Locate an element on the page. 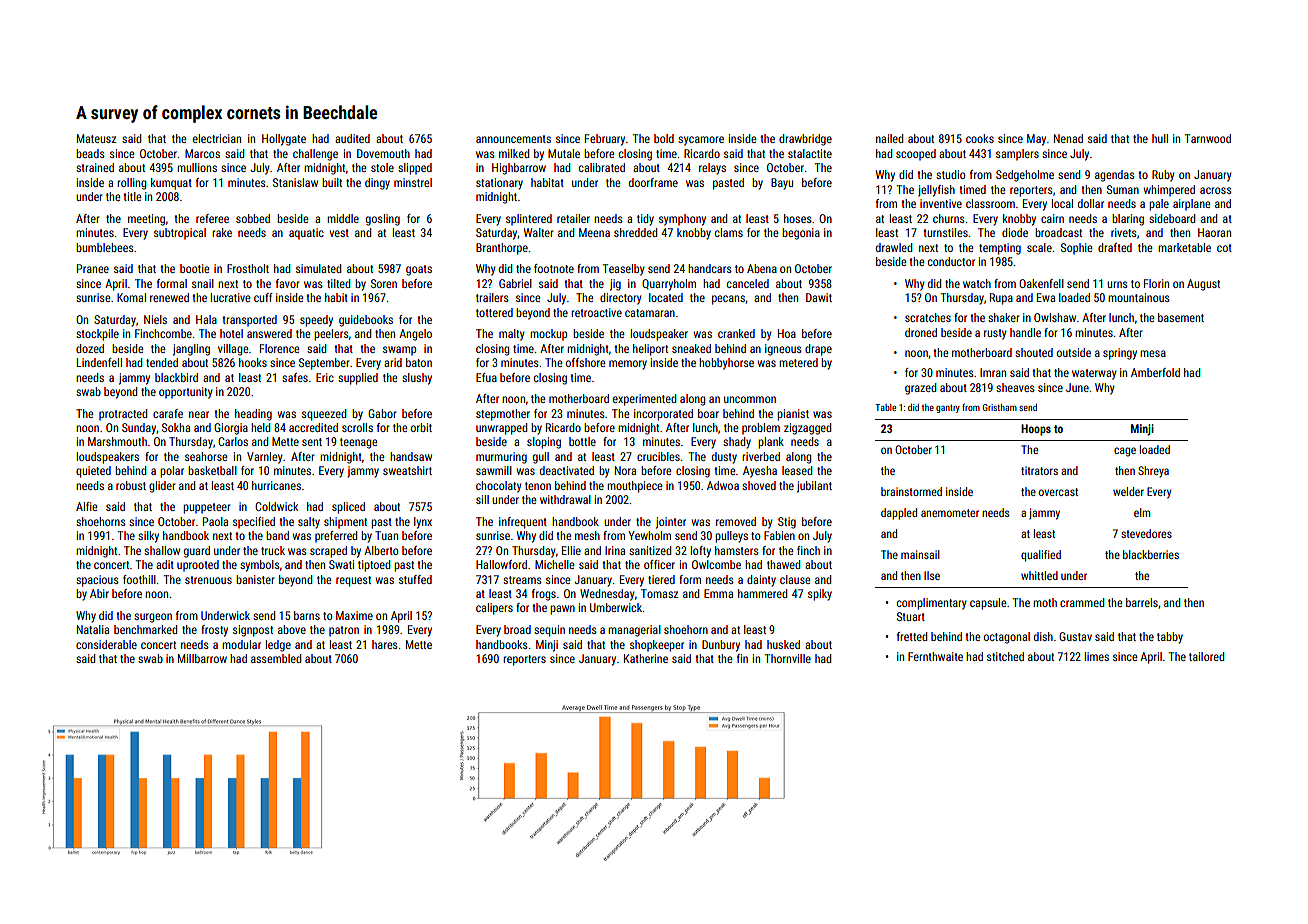 The width and height of the page is (1308, 924). canceled is located at coordinates (748, 283).
